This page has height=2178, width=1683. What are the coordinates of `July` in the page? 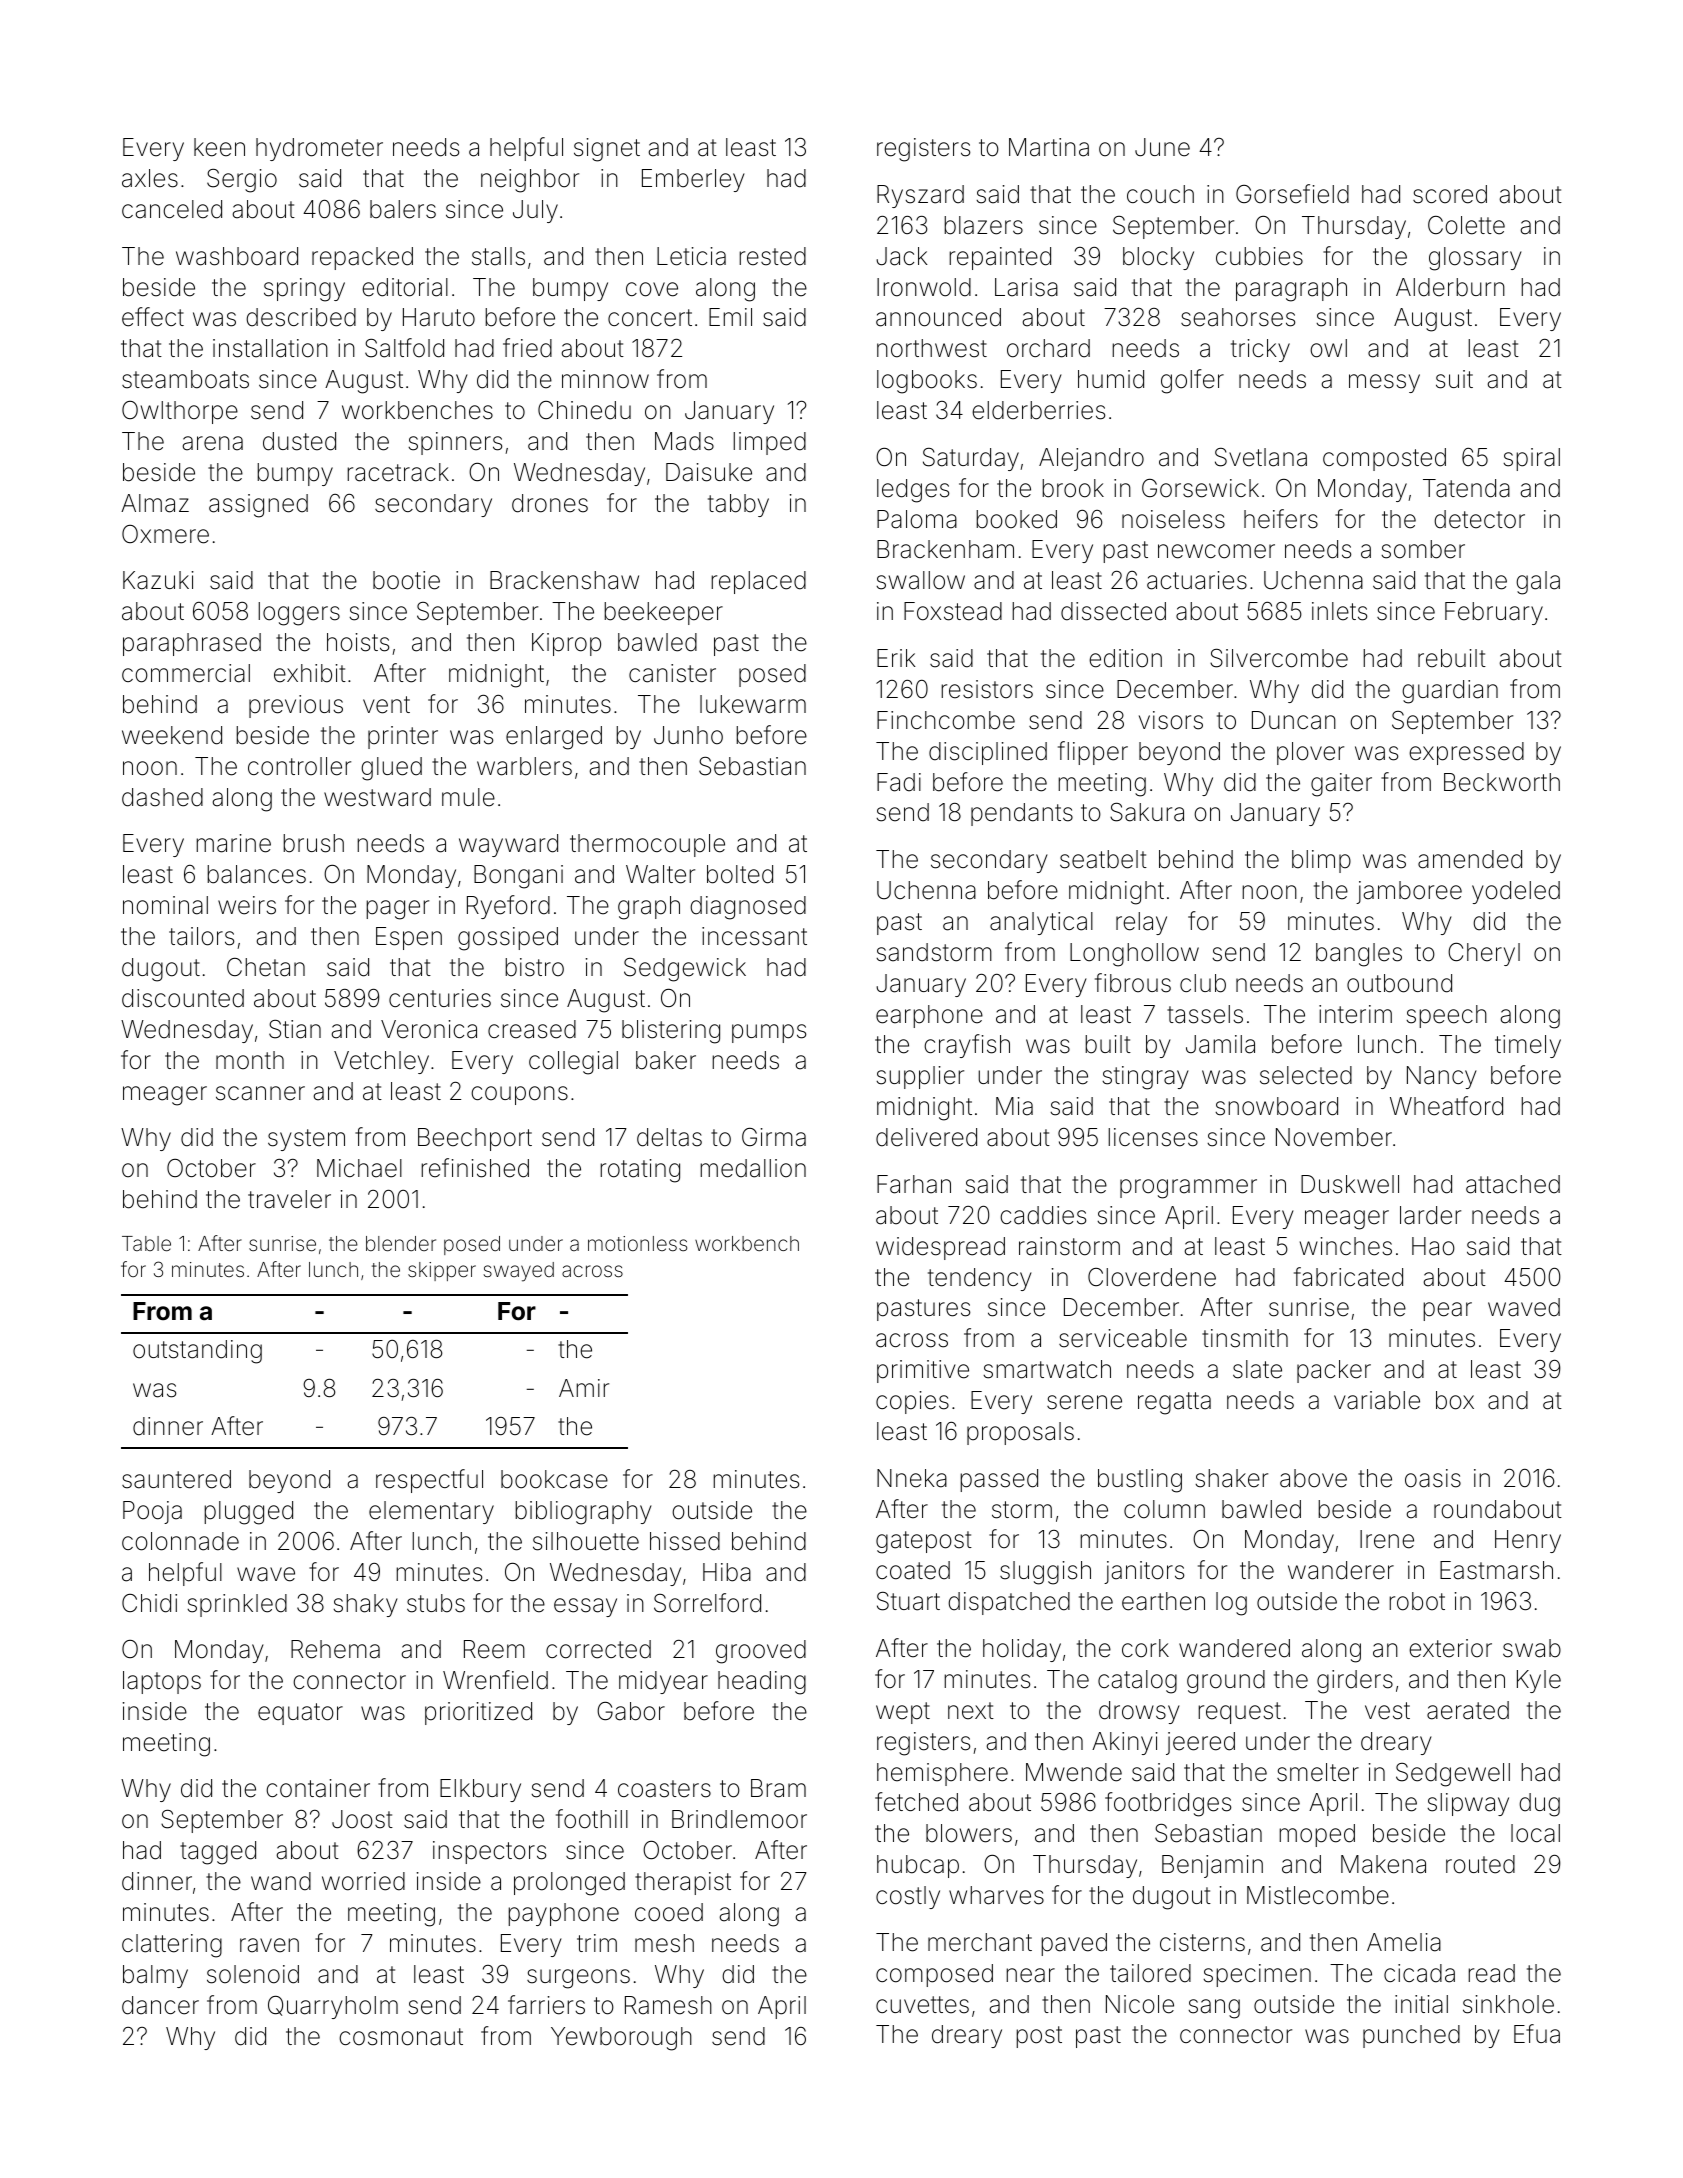 It's located at (535, 211).
